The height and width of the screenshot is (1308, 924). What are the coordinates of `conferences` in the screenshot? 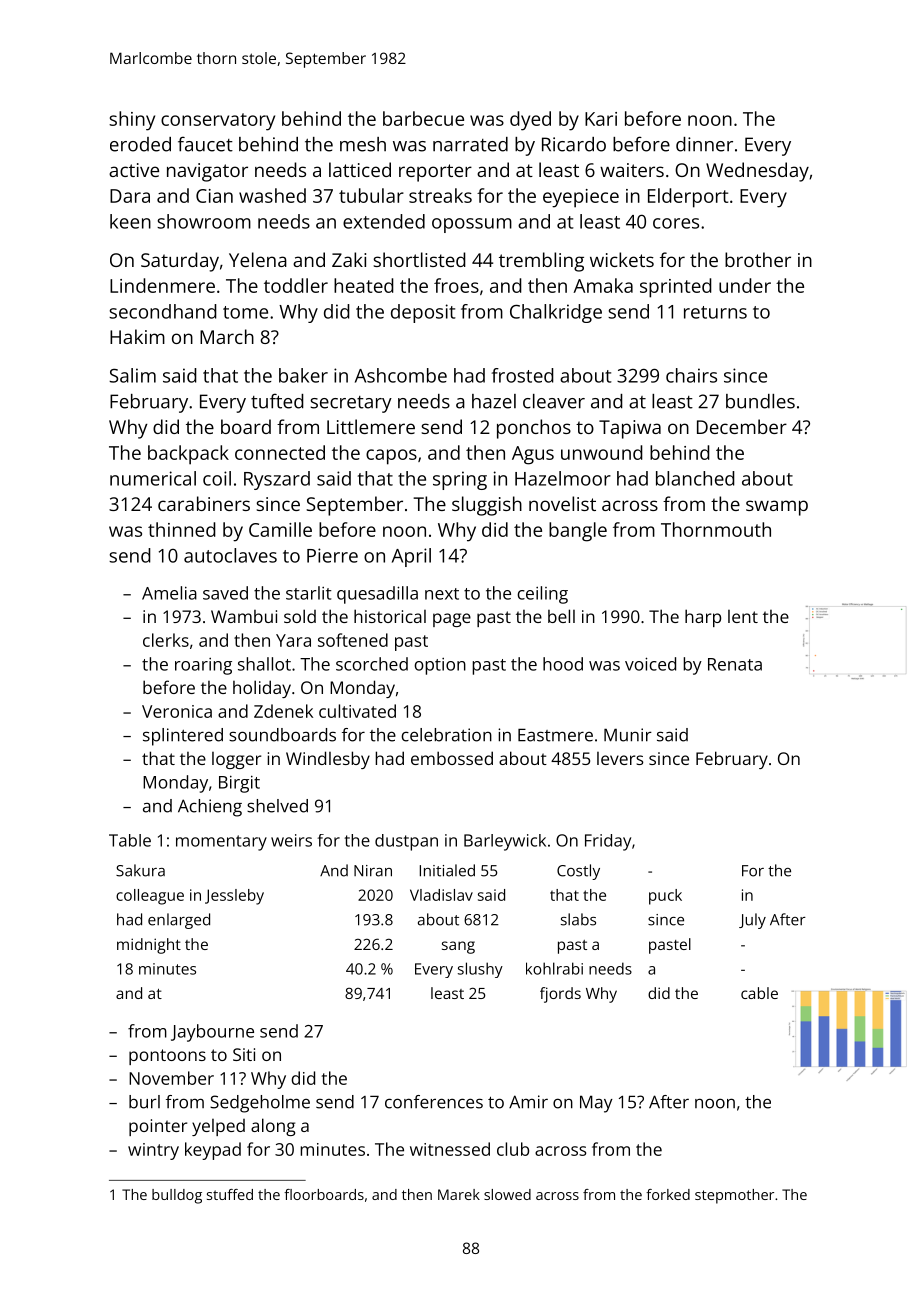 It's located at (434, 1102).
